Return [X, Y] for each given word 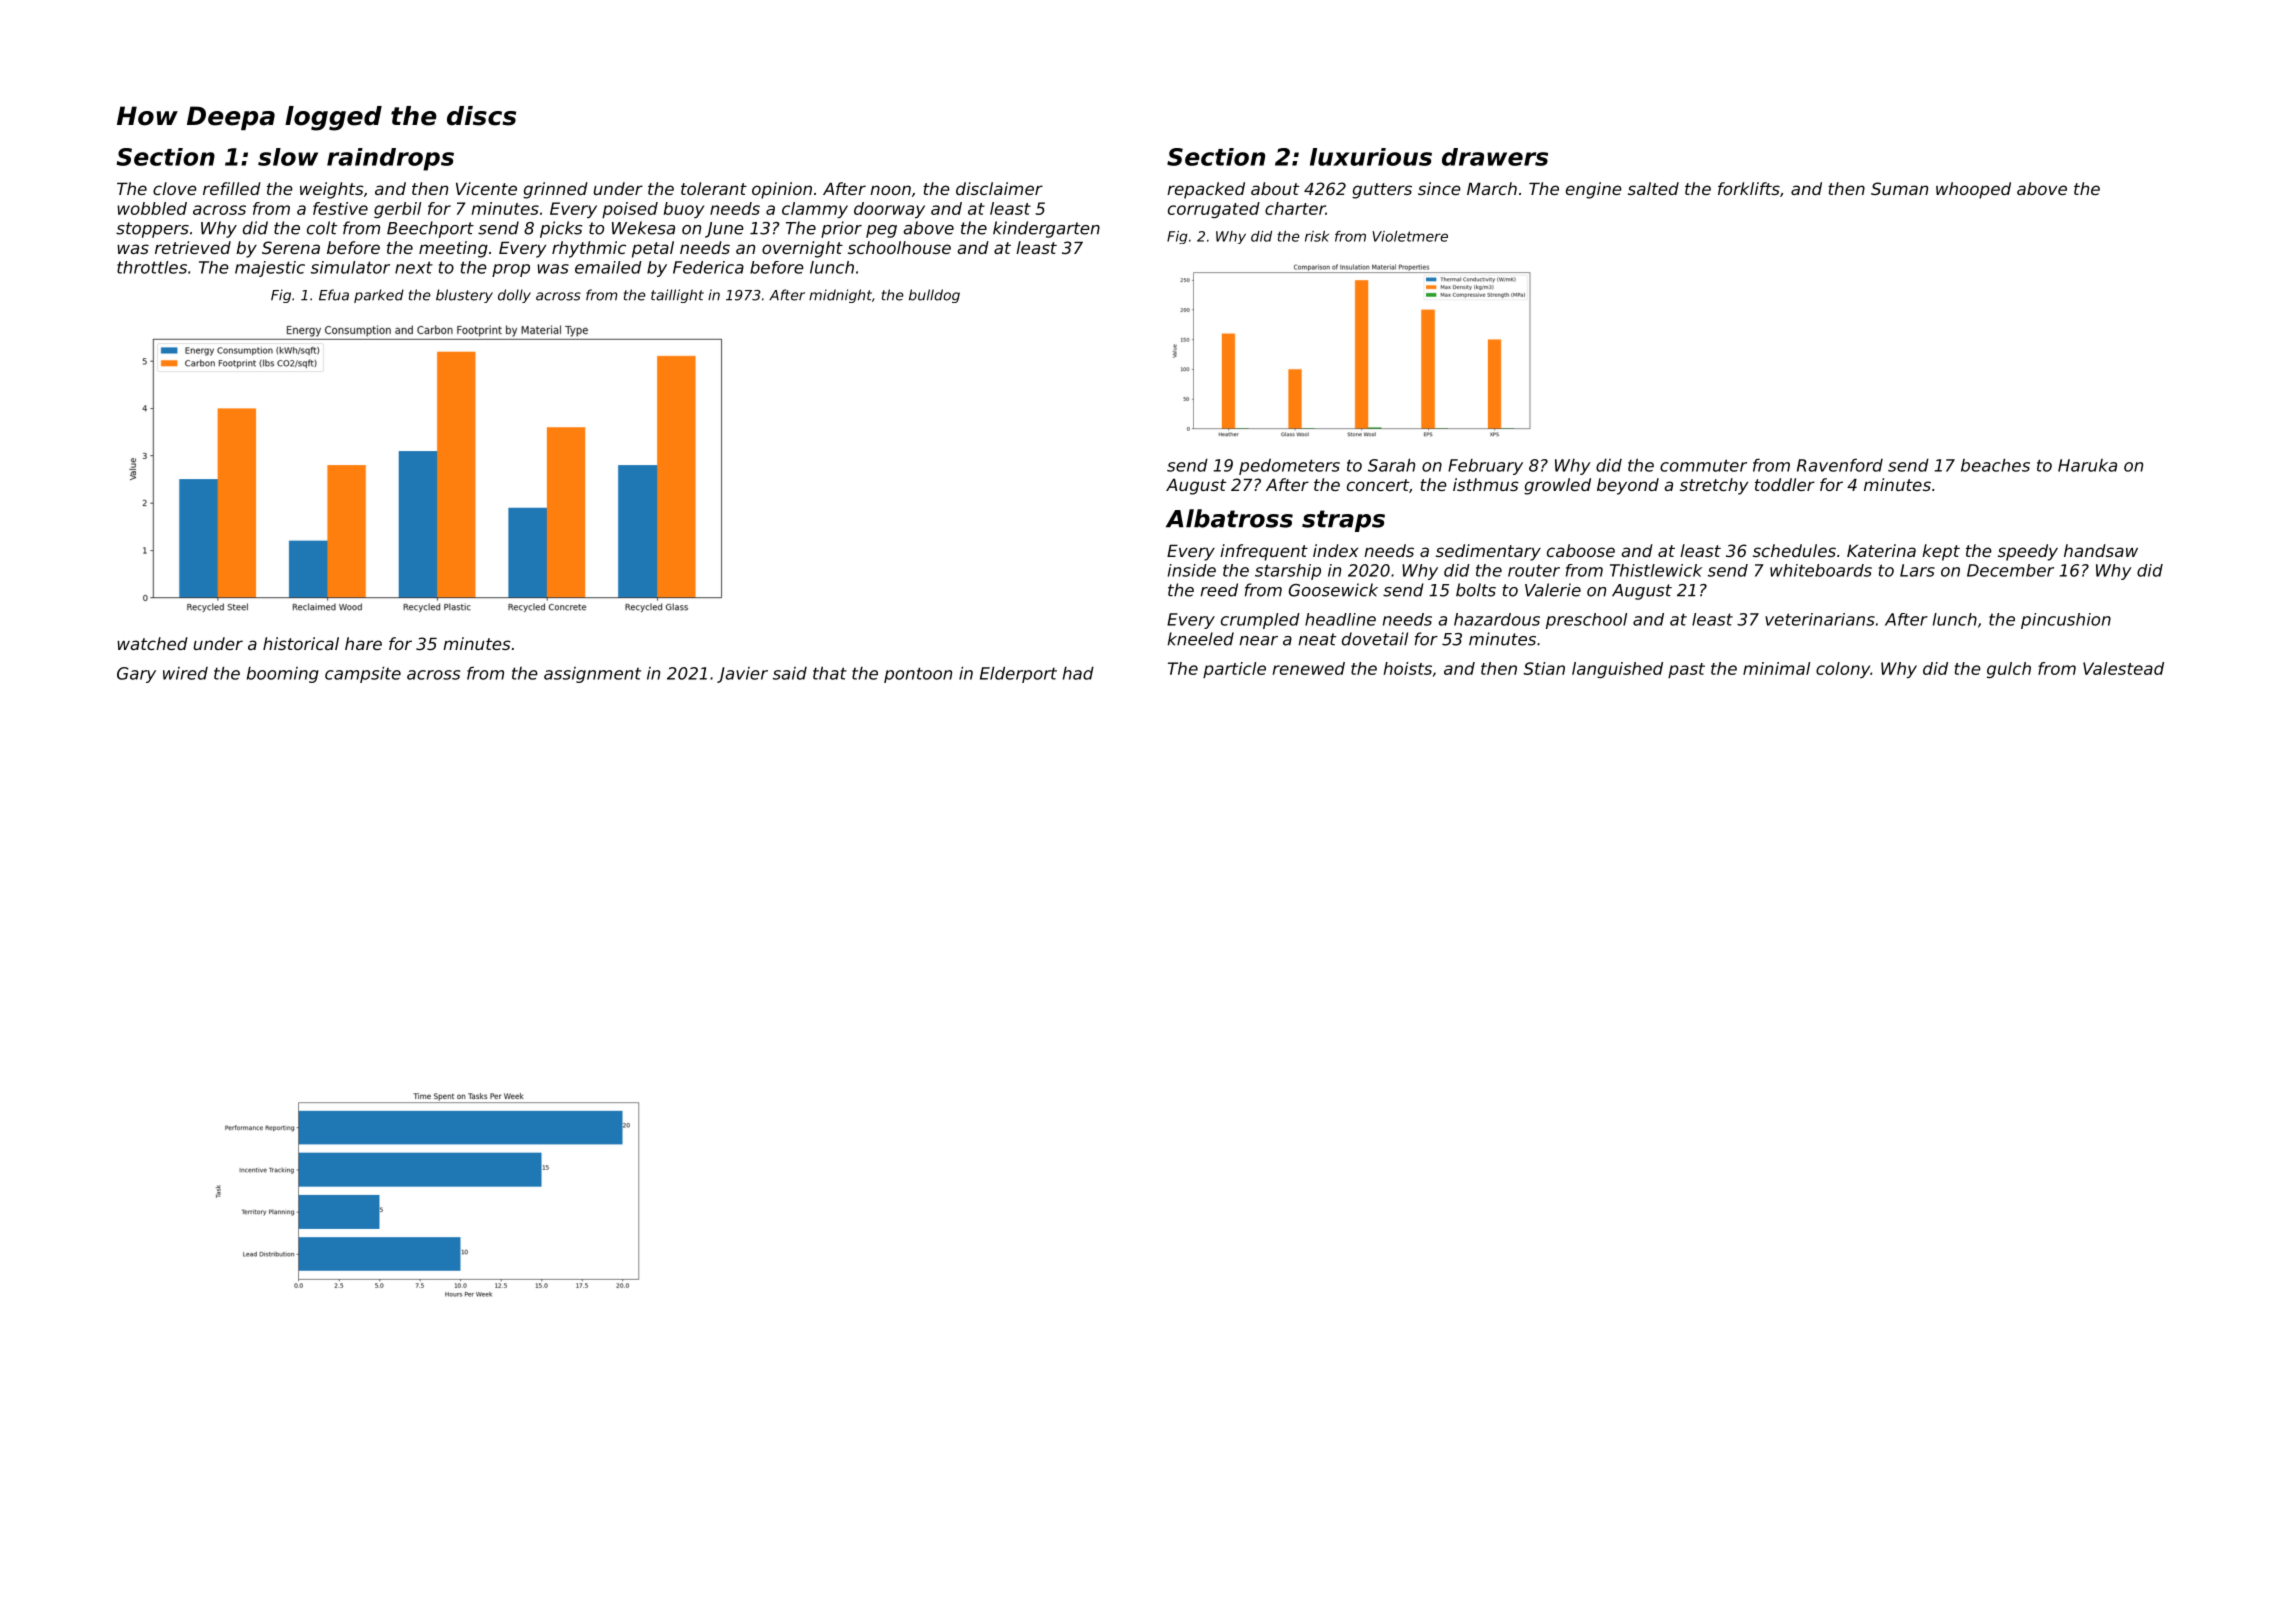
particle [1234, 670]
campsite [363, 674]
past [1686, 670]
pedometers [1289, 467]
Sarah [1391, 465]
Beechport [430, 229]
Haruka [2087, 465]
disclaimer [999, 188]
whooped [1973, 190]
